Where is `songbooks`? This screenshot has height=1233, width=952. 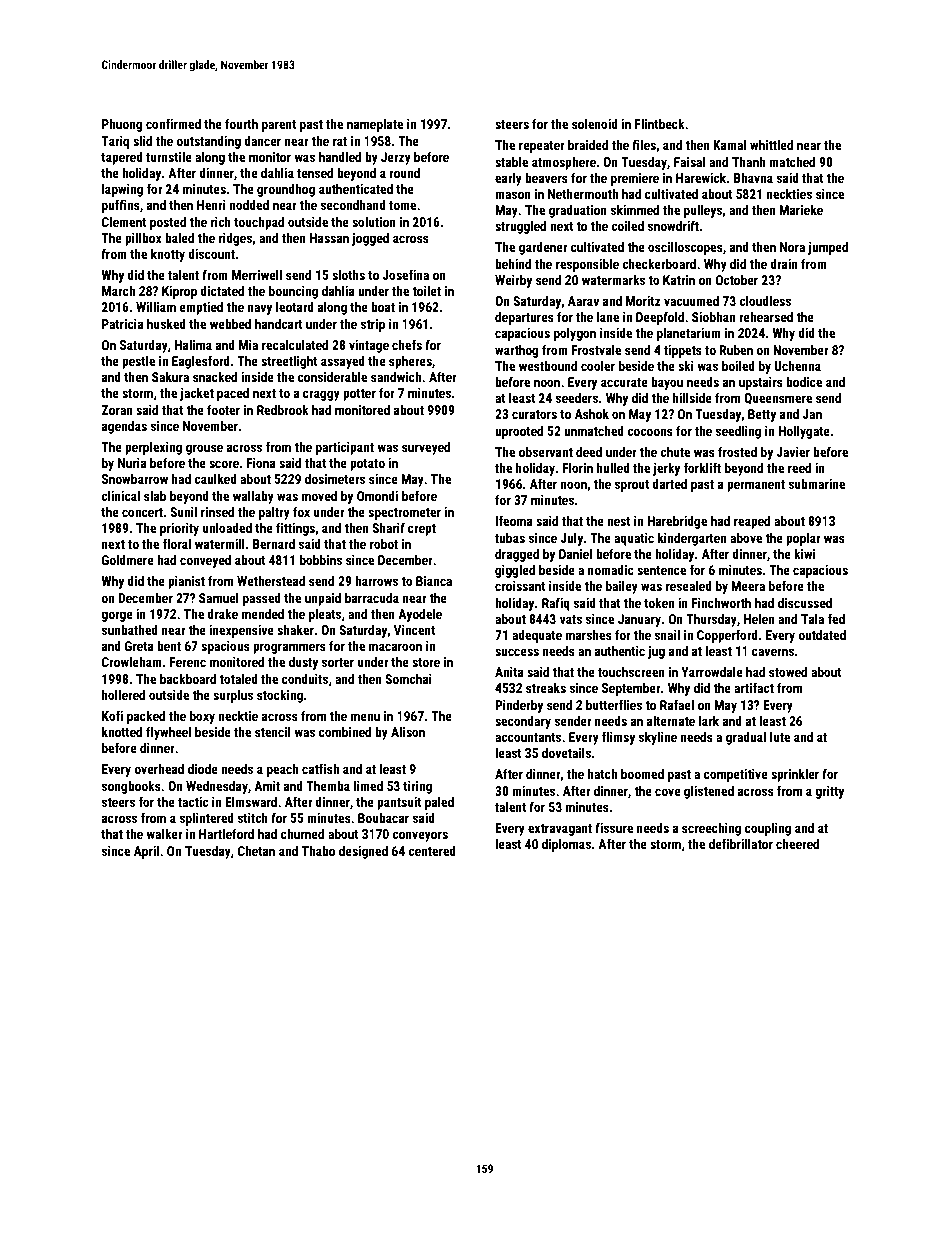 songbooks is located at coordinates (131, 787).
